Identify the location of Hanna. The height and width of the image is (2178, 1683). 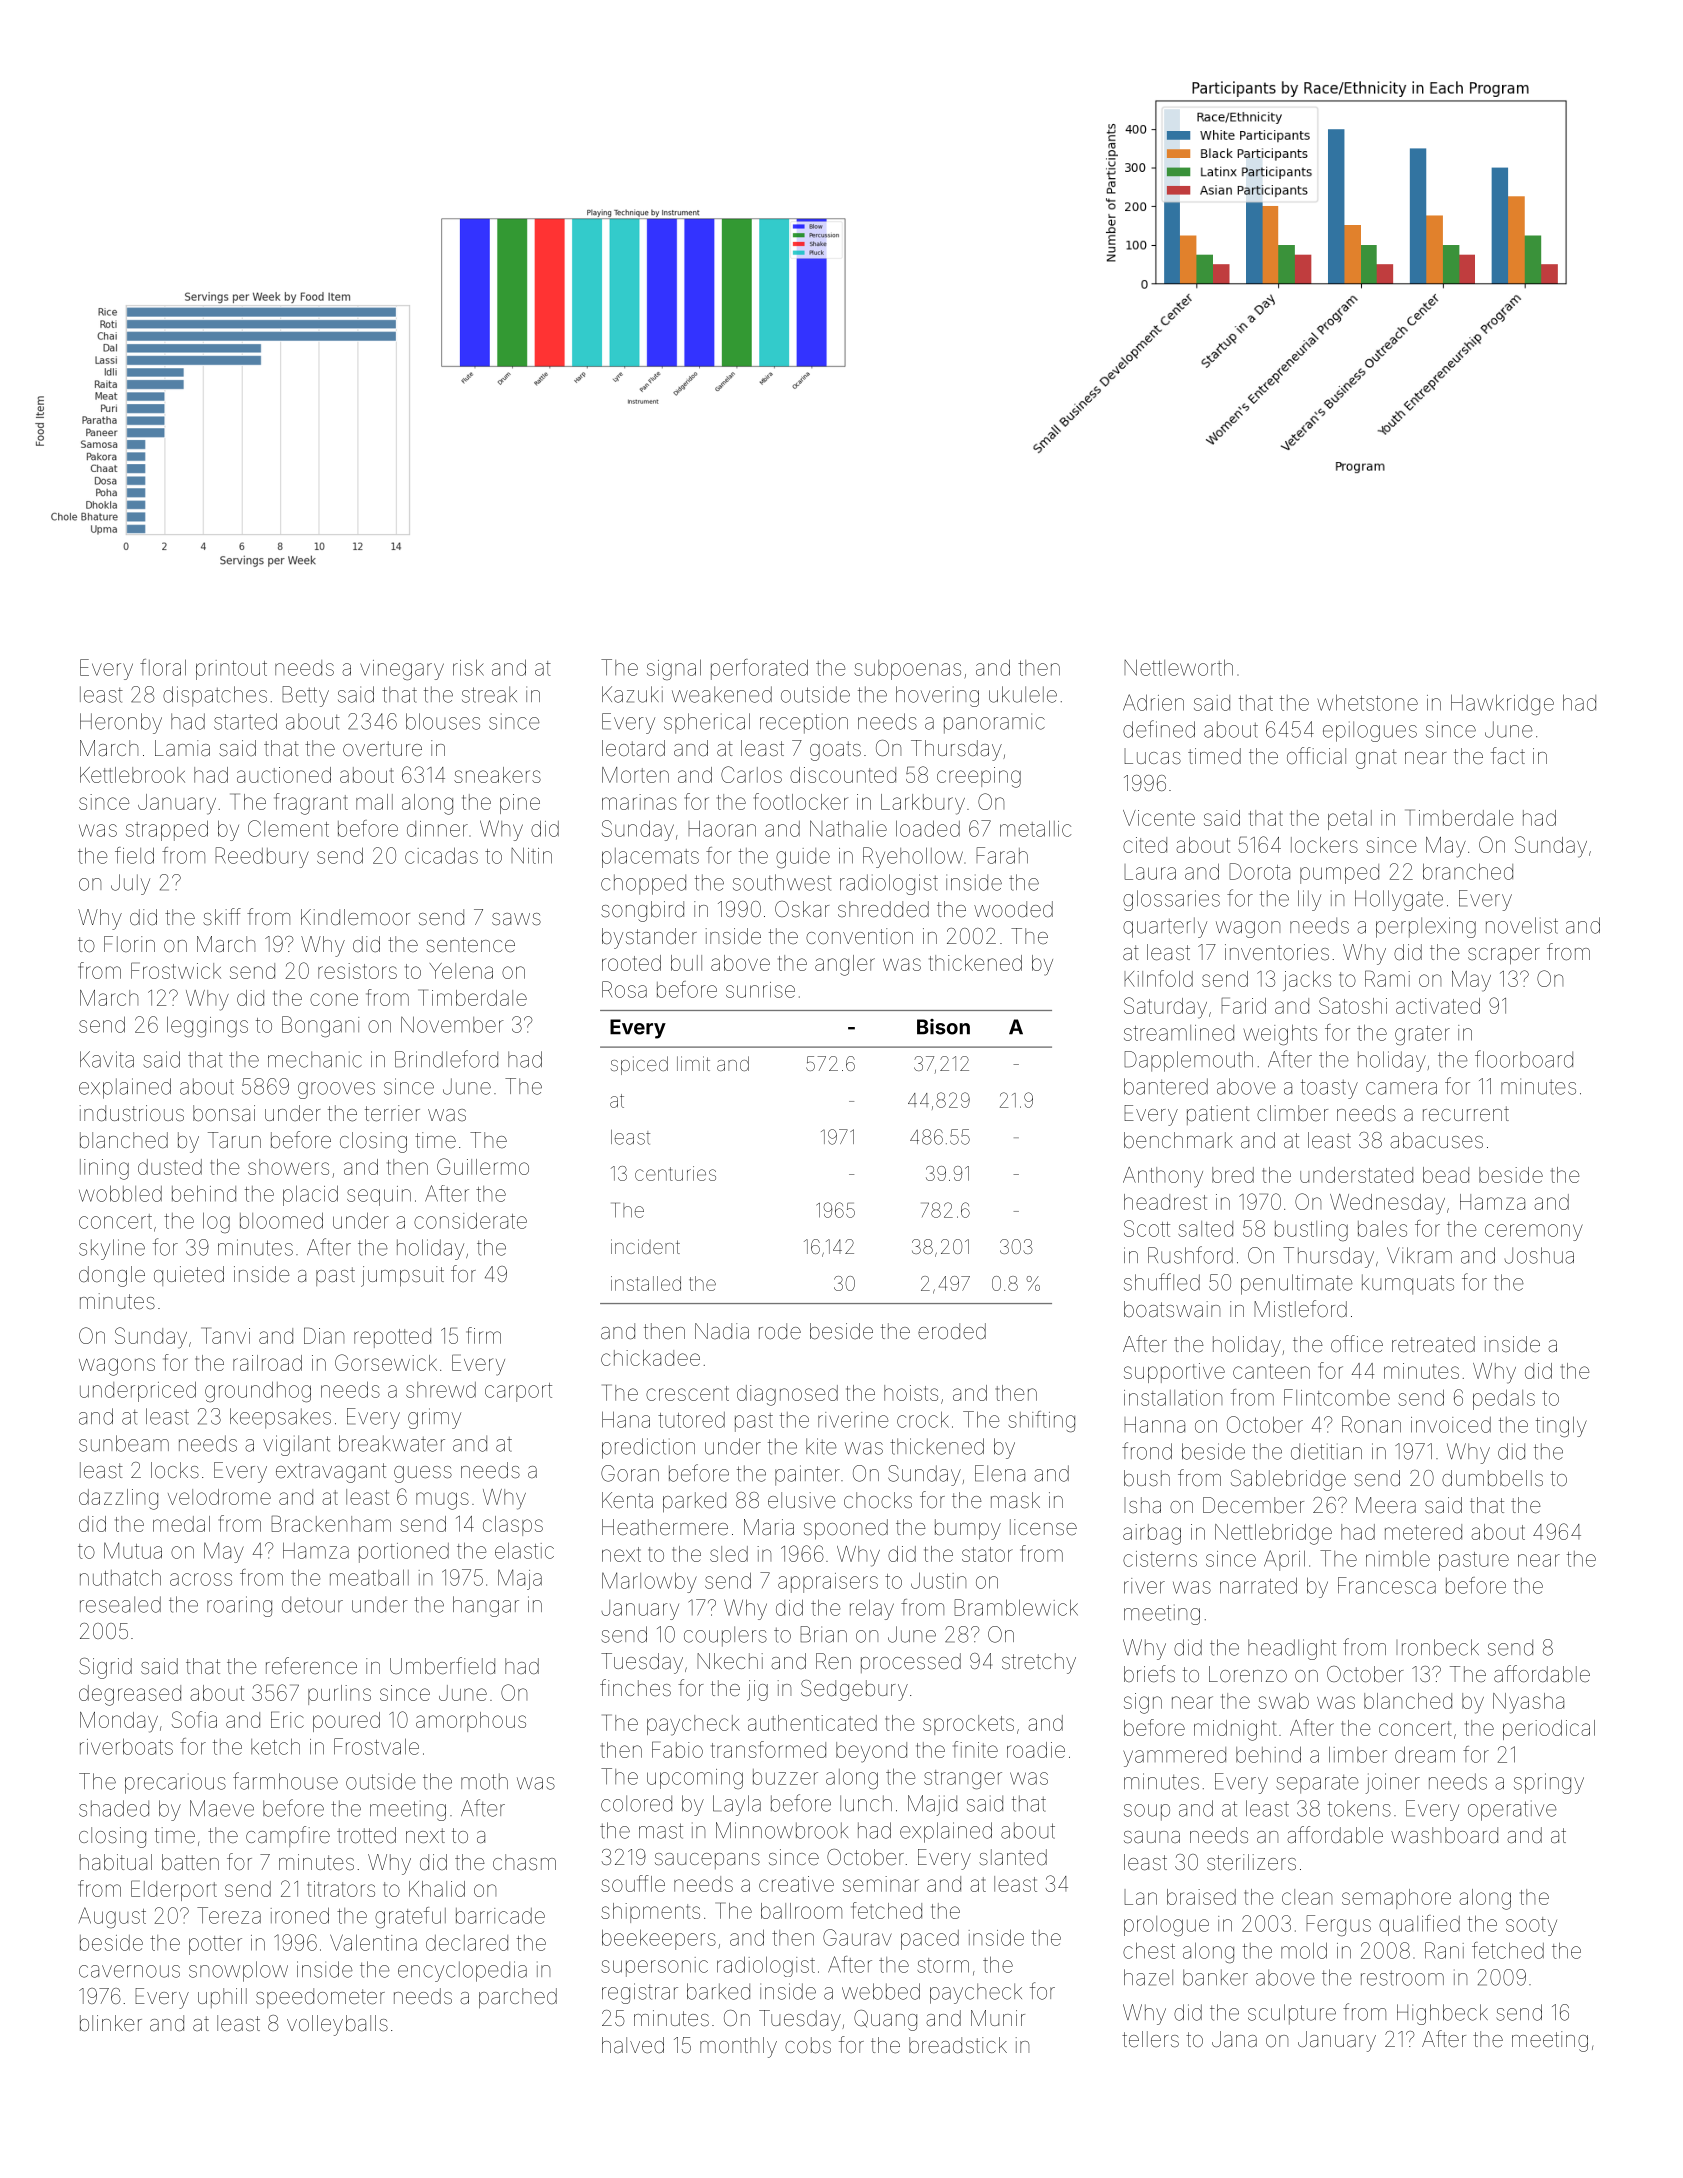
(1154, 1424).
